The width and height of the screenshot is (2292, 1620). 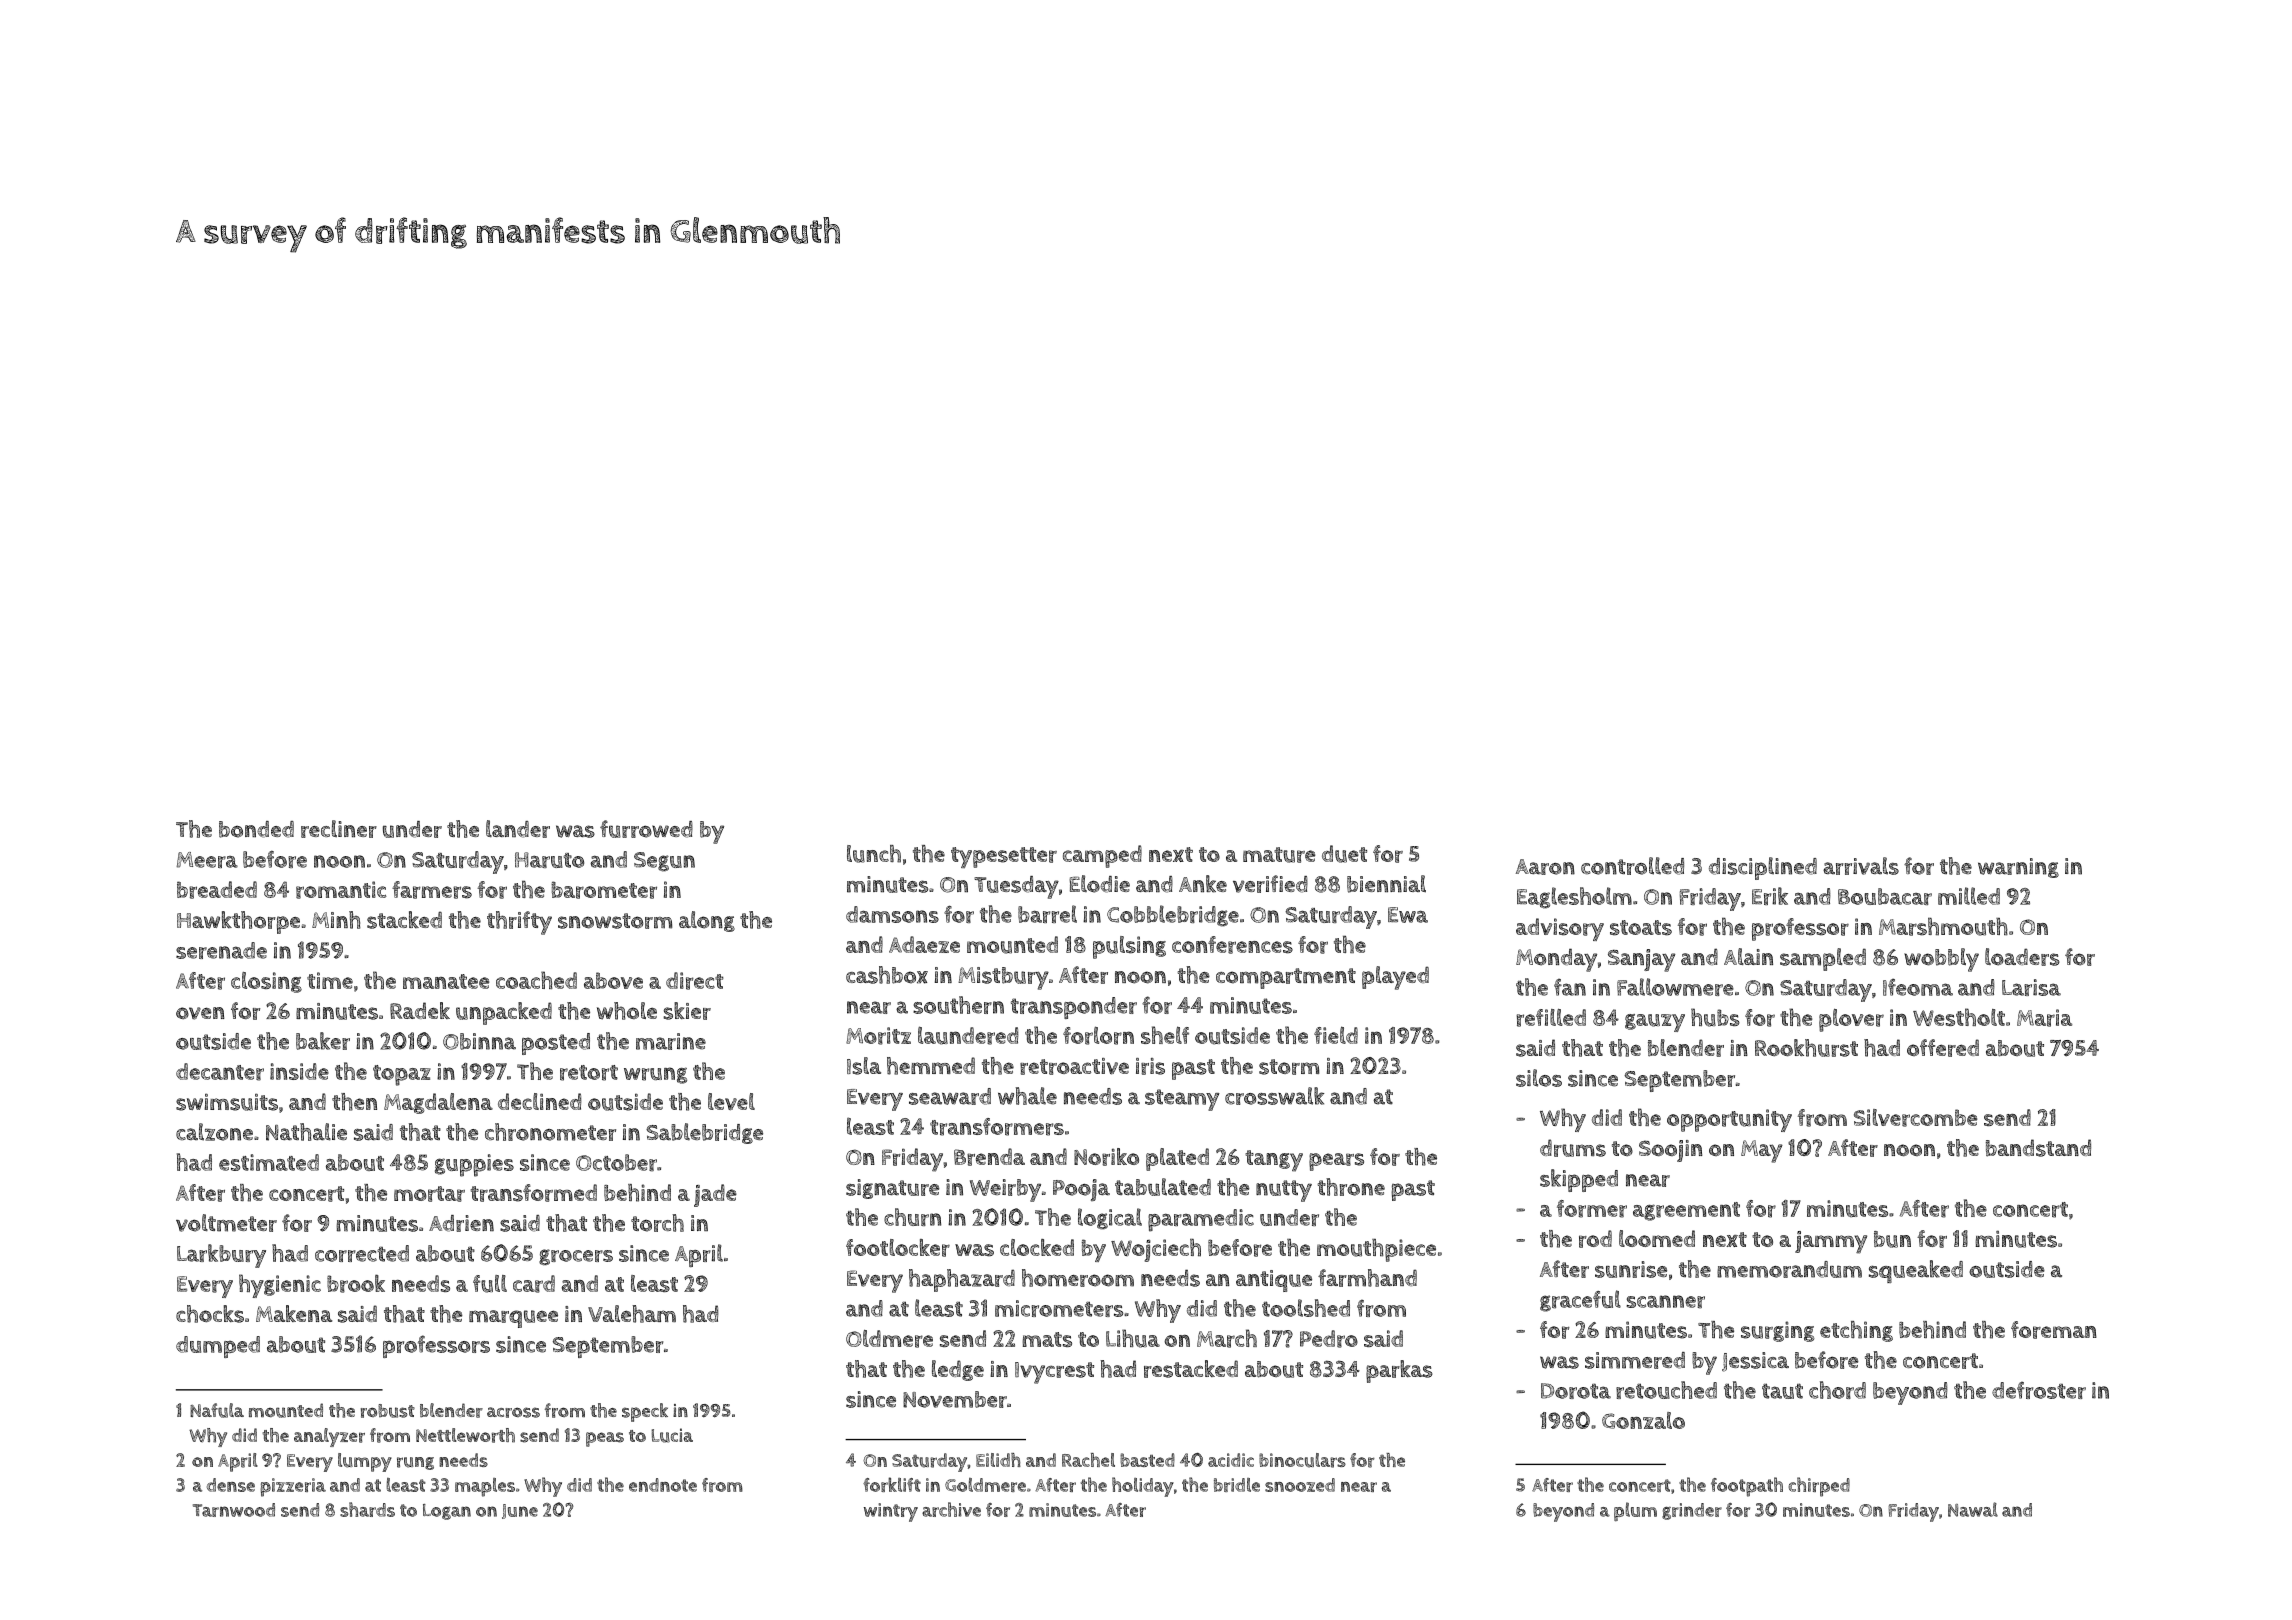 I want to click on refilled, so click(x=1551, y=1018).
